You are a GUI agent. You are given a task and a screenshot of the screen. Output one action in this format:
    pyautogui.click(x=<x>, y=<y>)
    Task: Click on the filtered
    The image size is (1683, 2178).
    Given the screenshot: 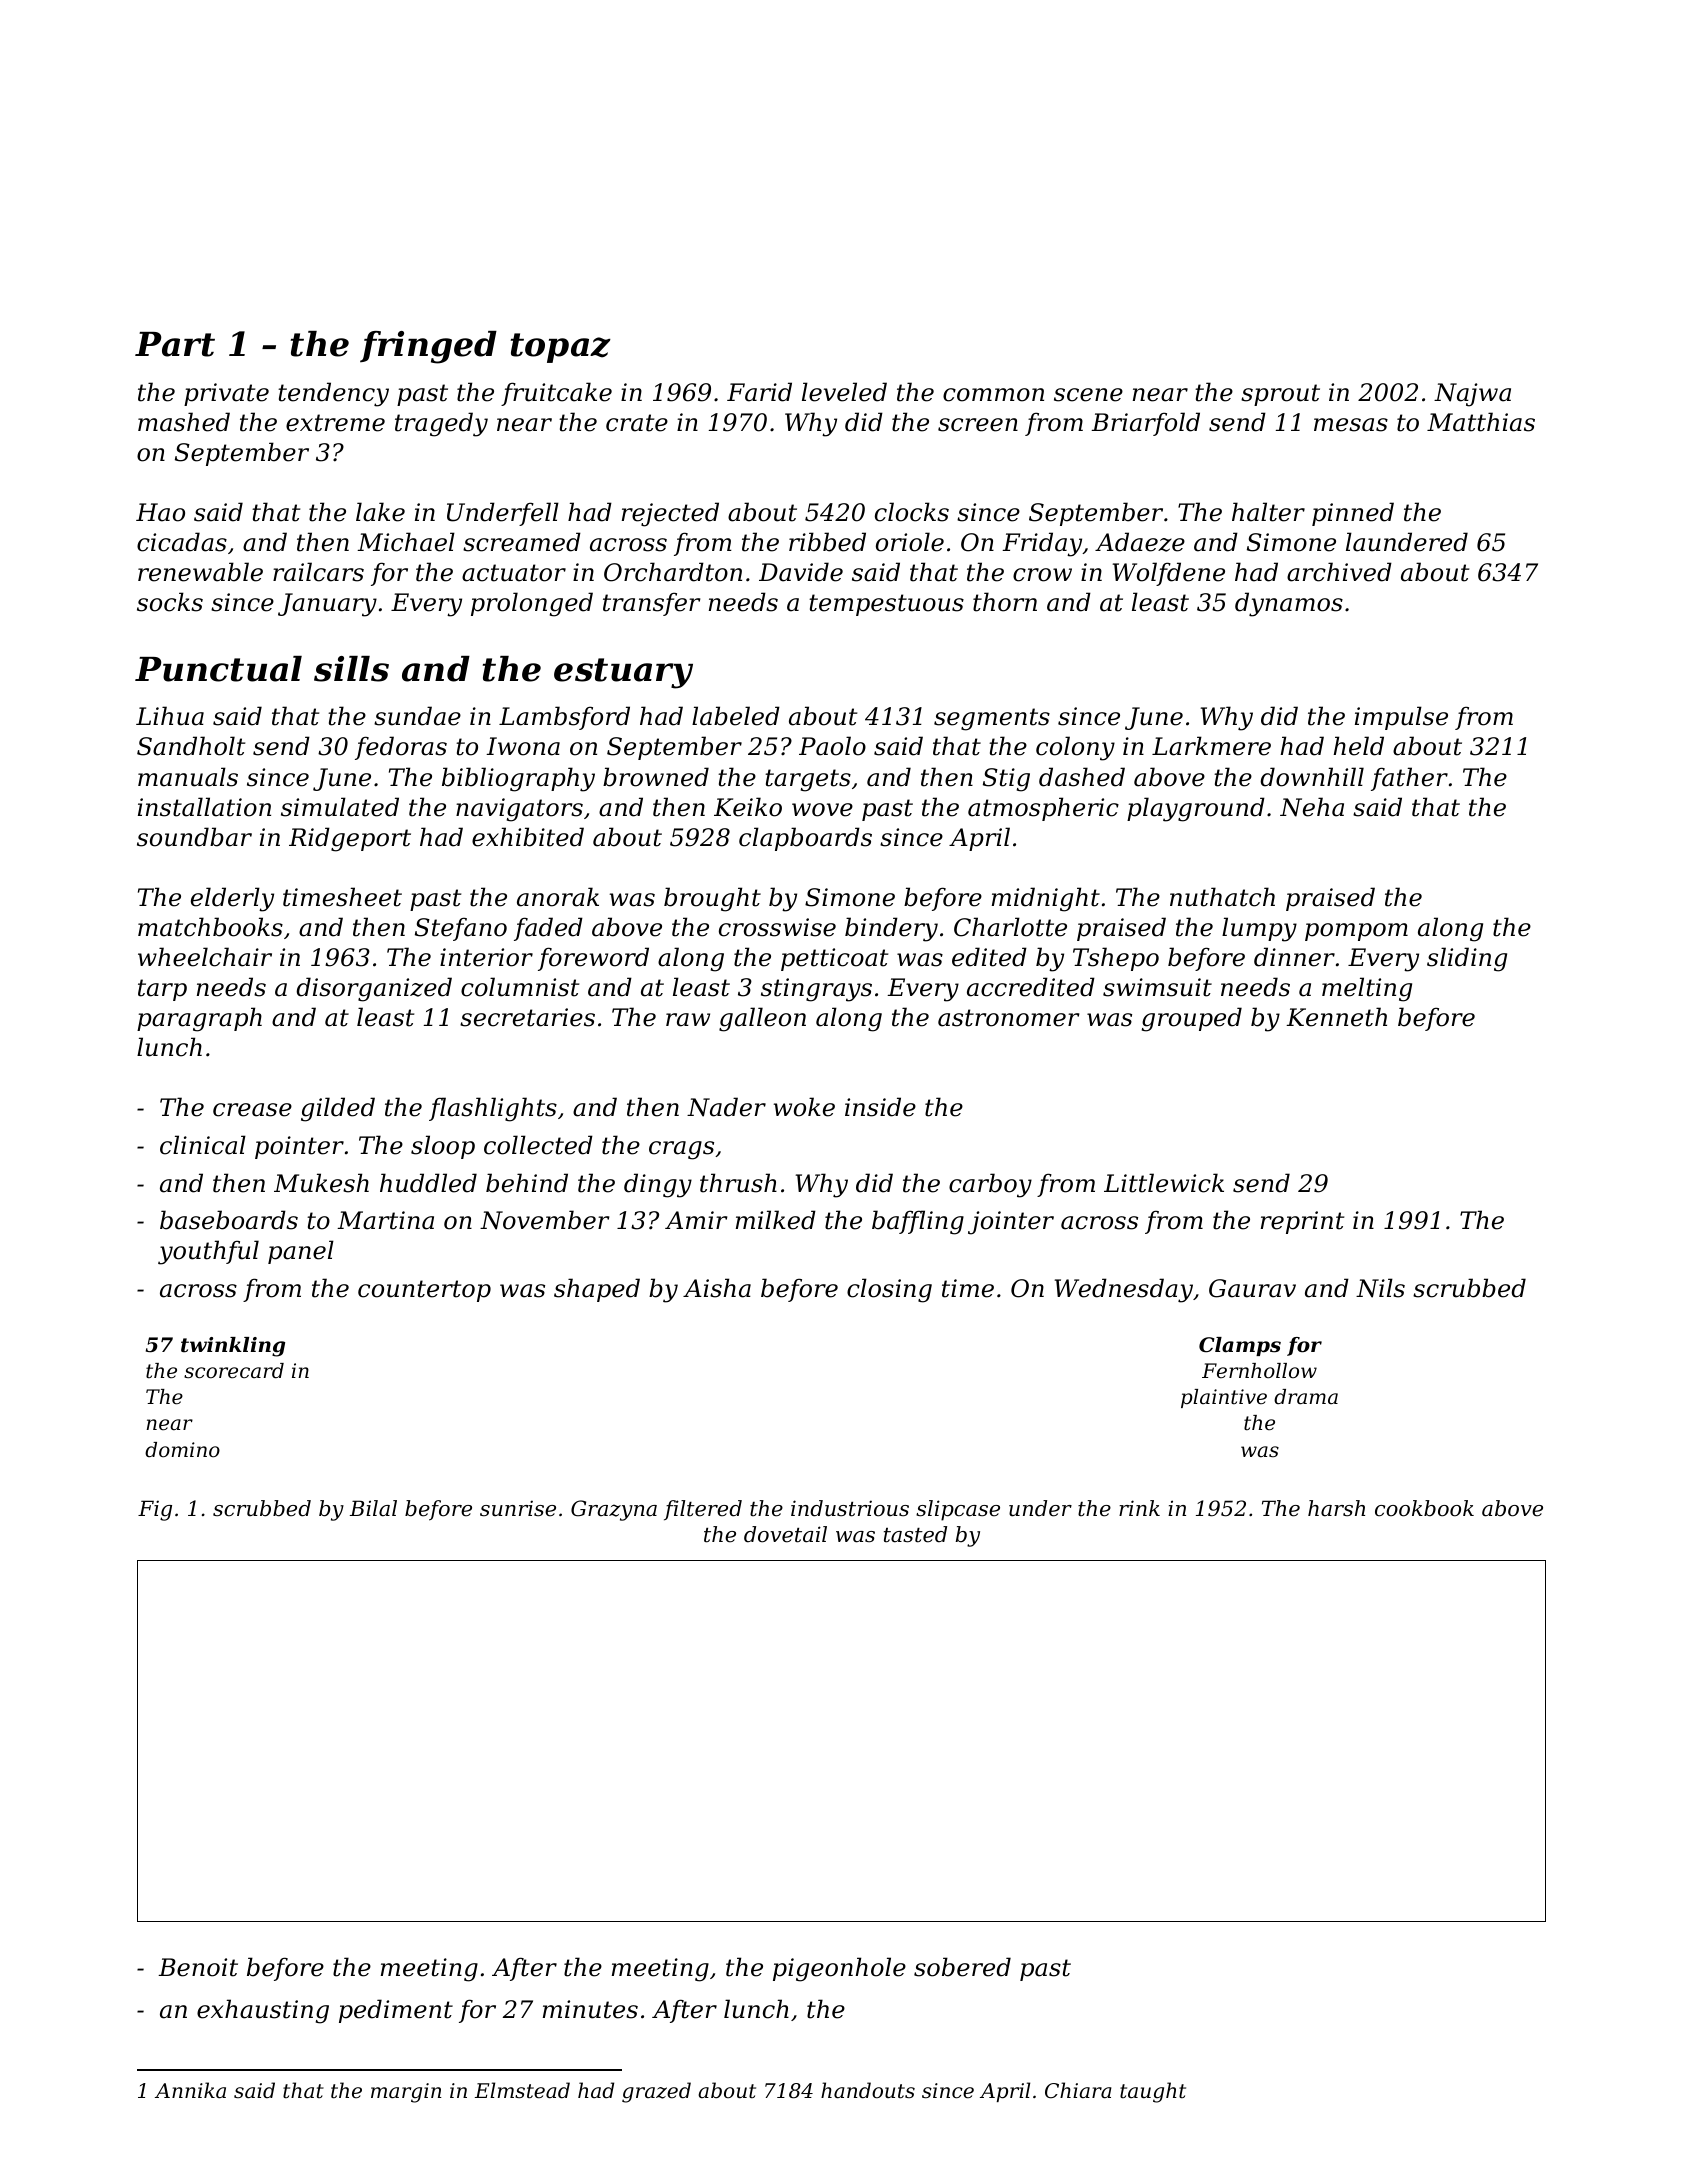 What is the action you would take?
    pyautogui.click(x=703, y=1510)
